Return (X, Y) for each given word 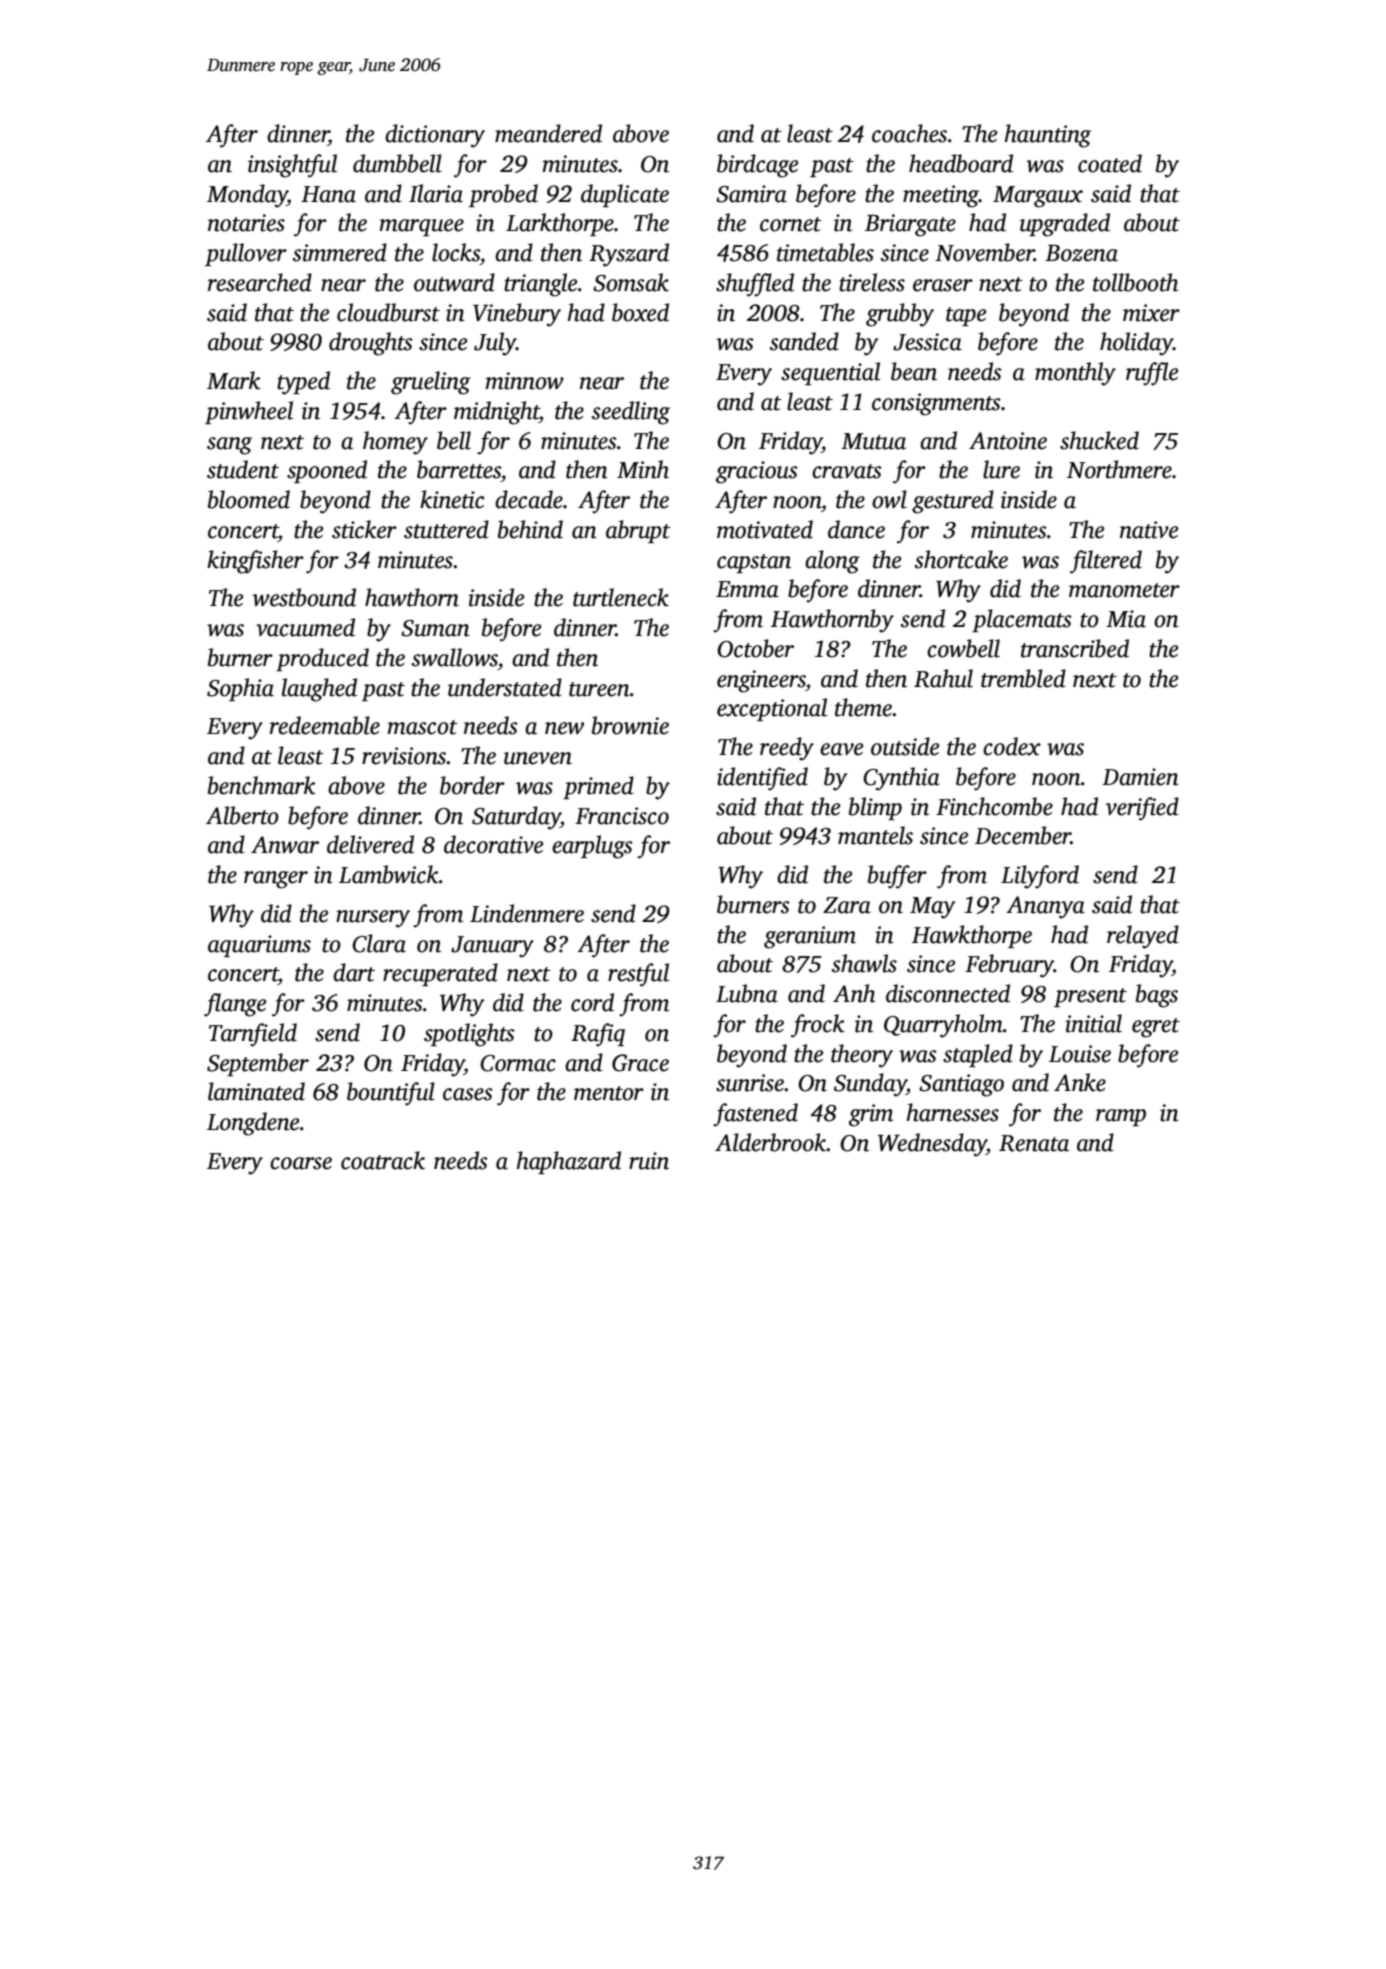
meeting (941, 196)
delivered (370, 844)
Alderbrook (771, 1142)
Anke (1080, 1082)
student (243, 469)
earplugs (592, 847)
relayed (1143, 937)
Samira (751, 194)
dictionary (435, 136)
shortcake (961, 559)
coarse (301, 1163)
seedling (631, 413)
